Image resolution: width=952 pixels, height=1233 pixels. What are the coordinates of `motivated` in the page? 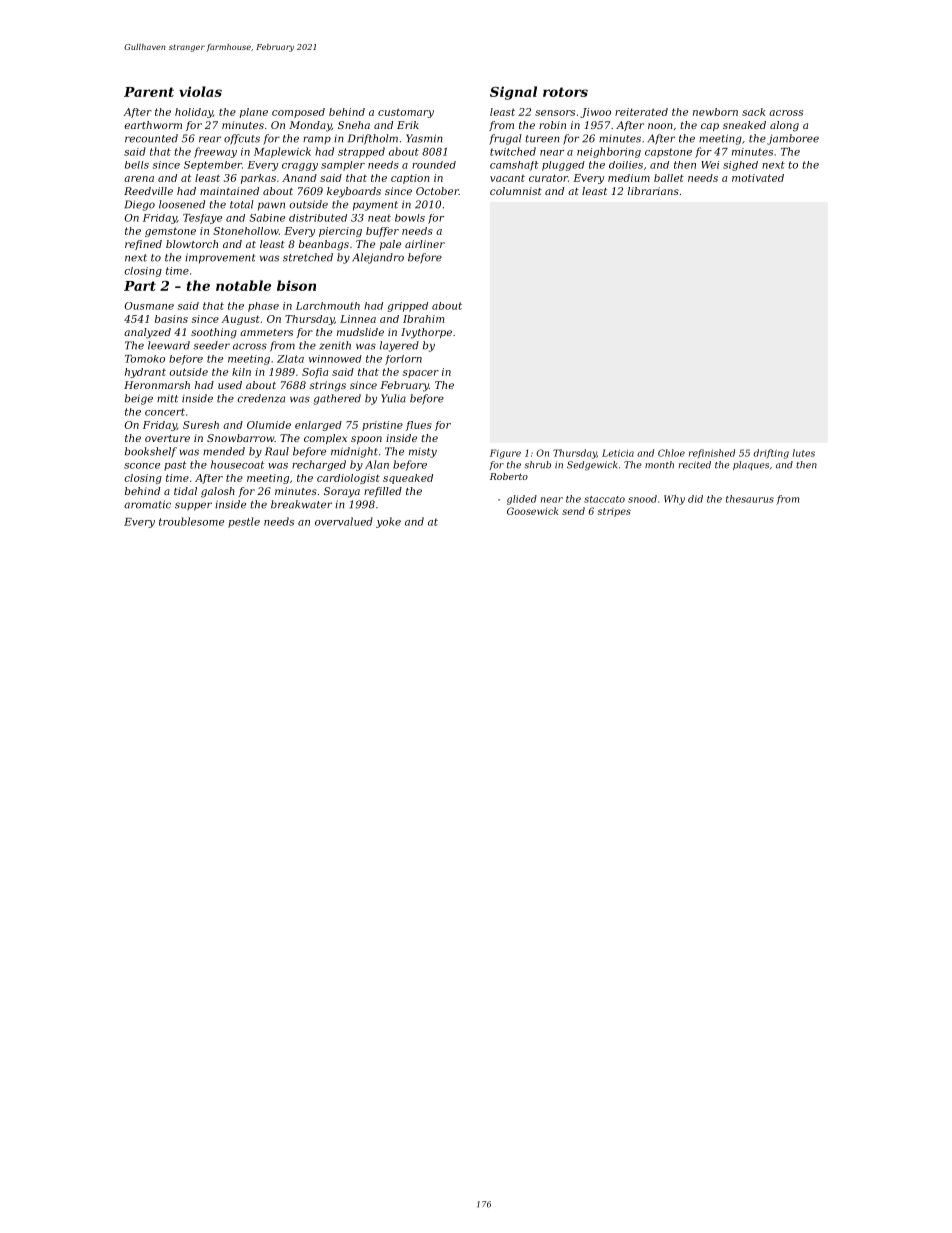 It's located at (758, 178).
